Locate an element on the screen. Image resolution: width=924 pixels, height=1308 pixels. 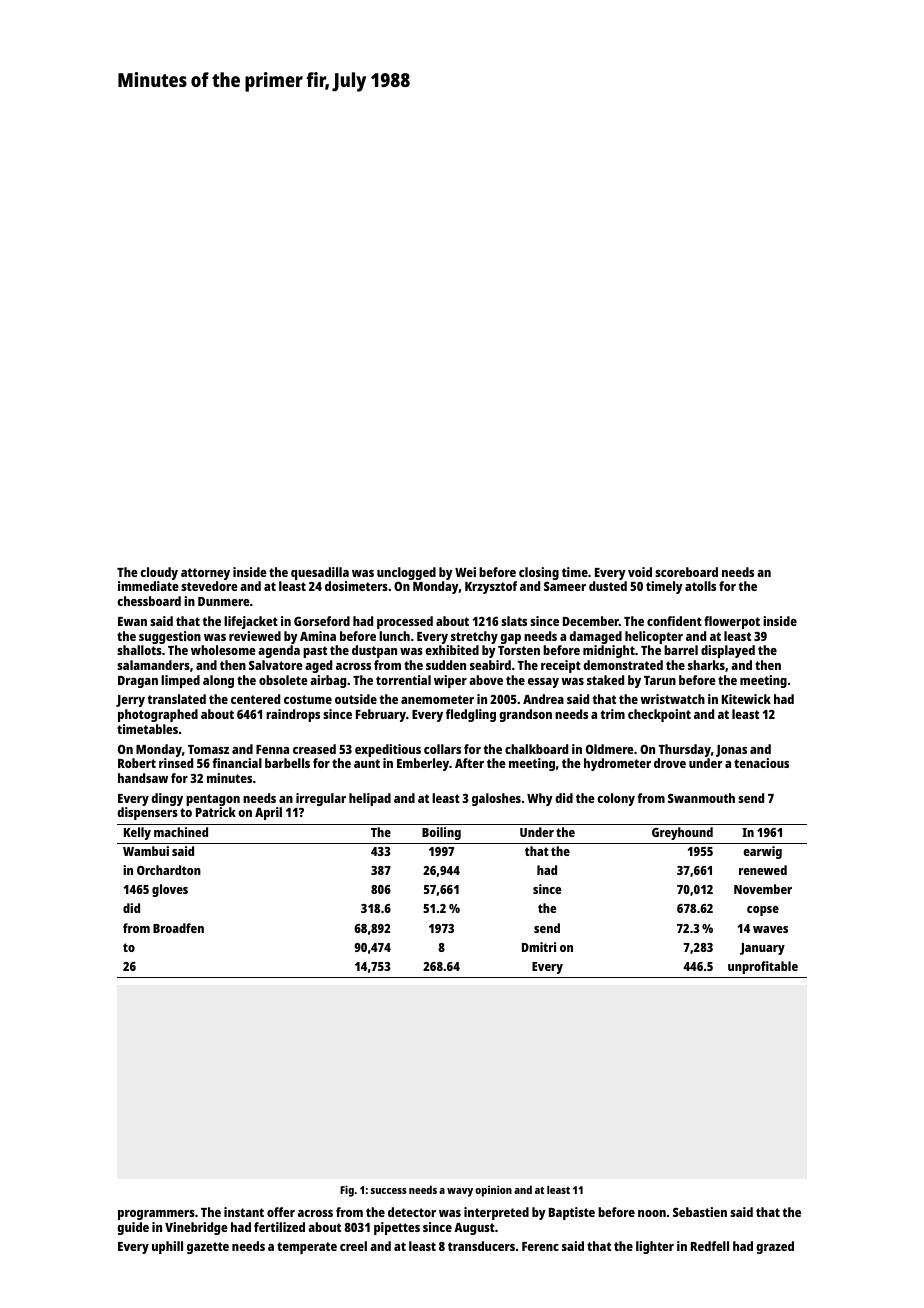
instant is located at coordinates (244, 1212).
